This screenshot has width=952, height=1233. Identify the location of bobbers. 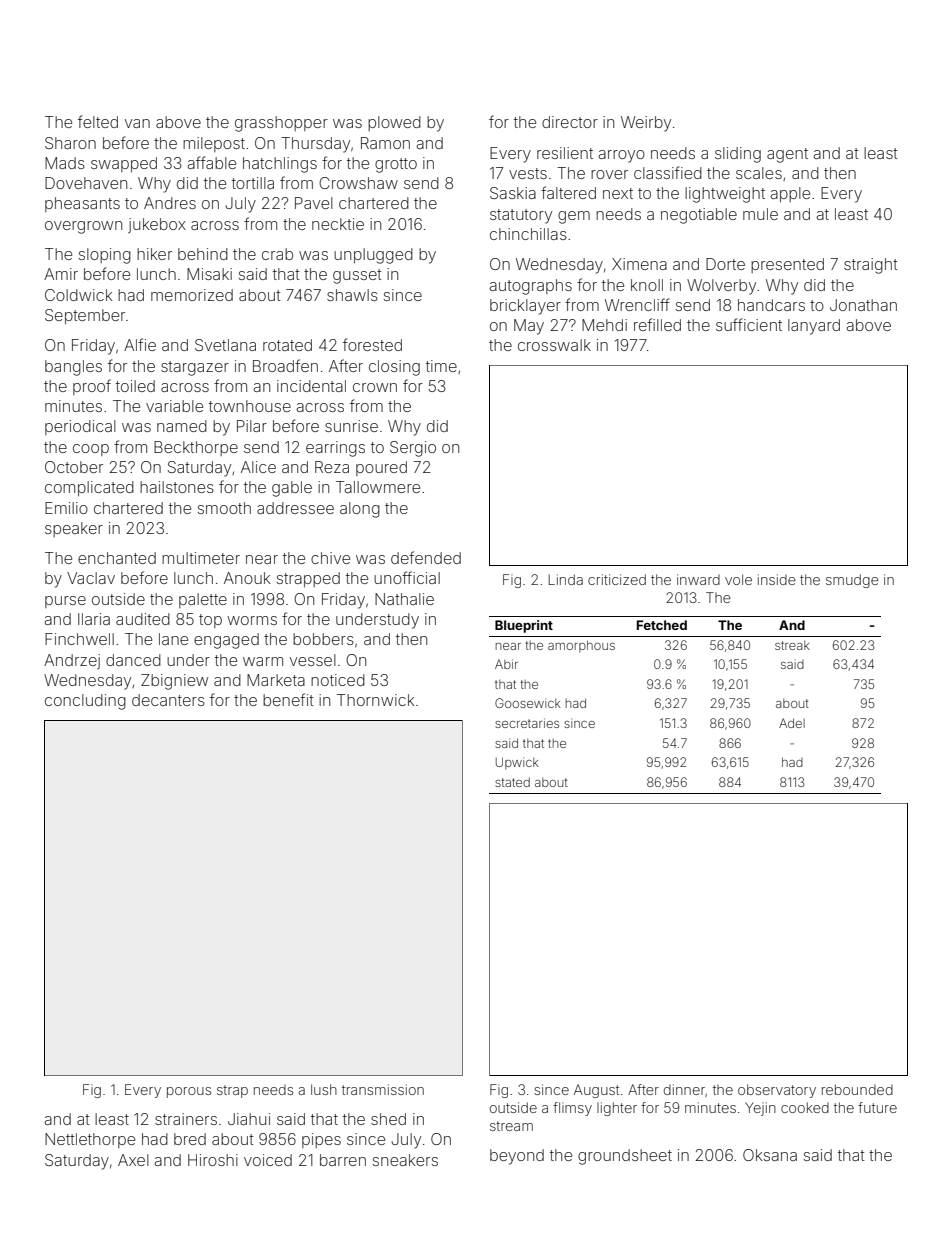
(323, 639).
